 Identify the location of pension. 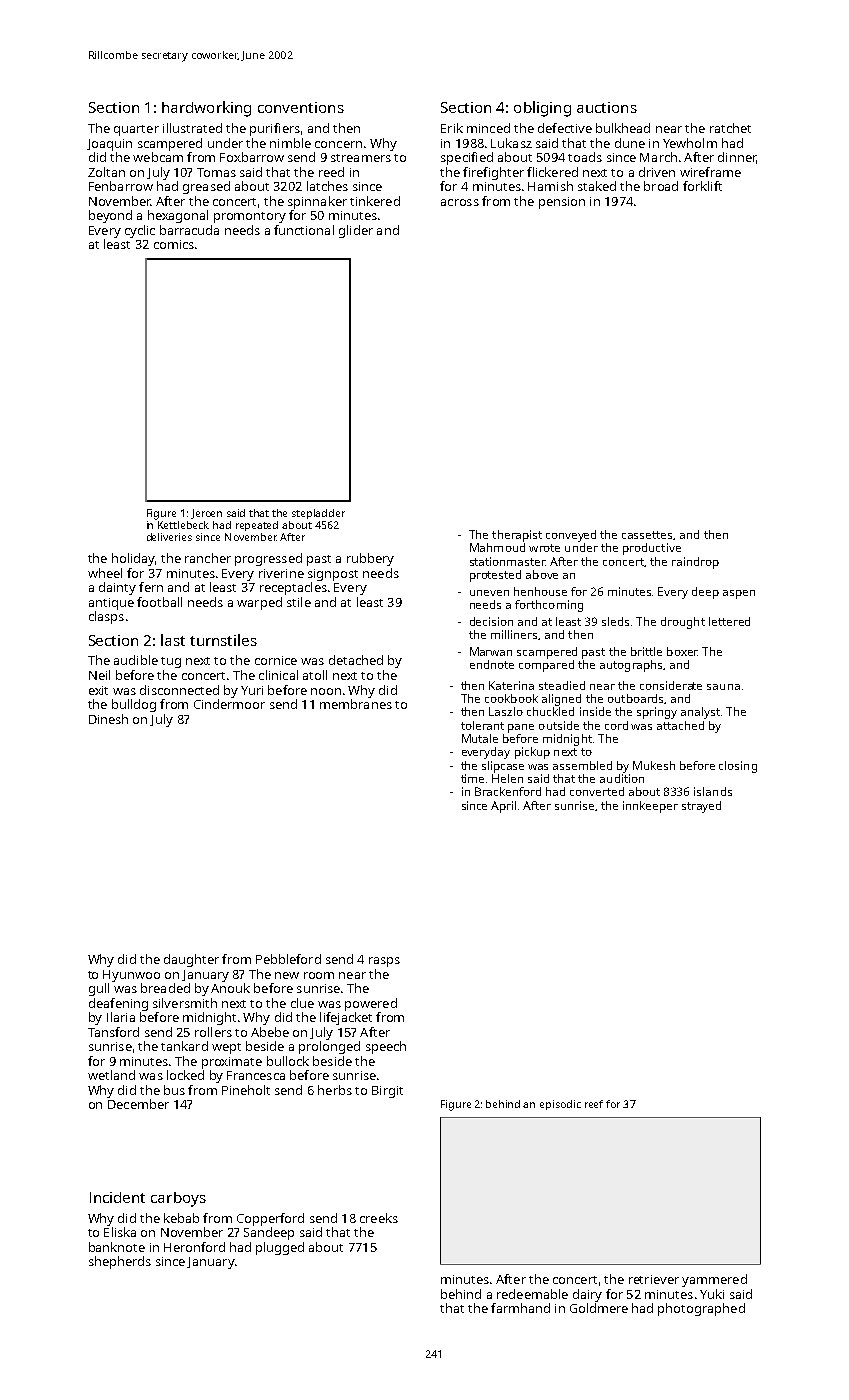
(562, 203).
